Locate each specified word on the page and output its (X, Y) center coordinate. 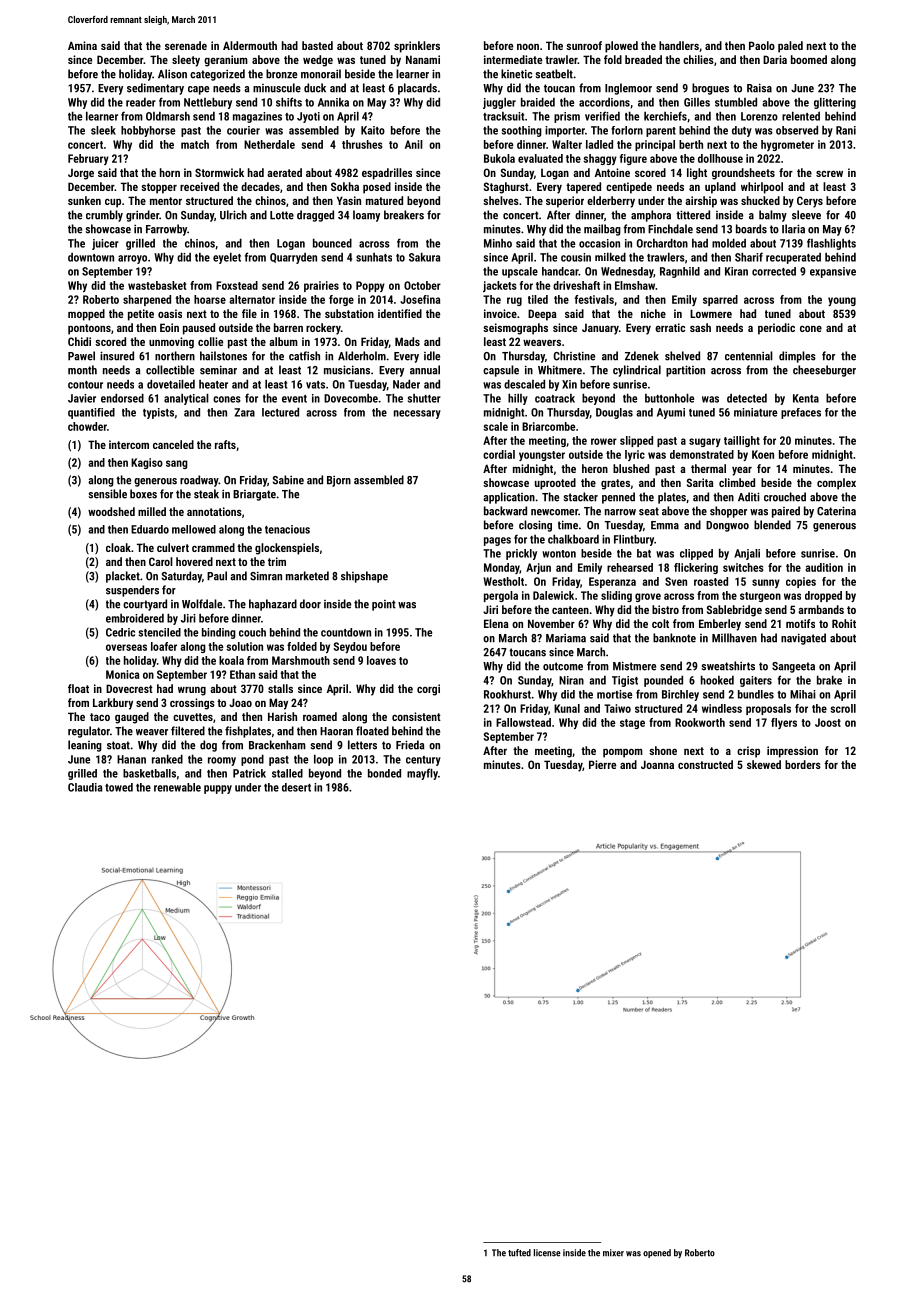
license (547, 1253)
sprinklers (417, 47)
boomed (809, 59)
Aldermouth (250, 45)
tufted (519, 1253)
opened (657, 1253)
